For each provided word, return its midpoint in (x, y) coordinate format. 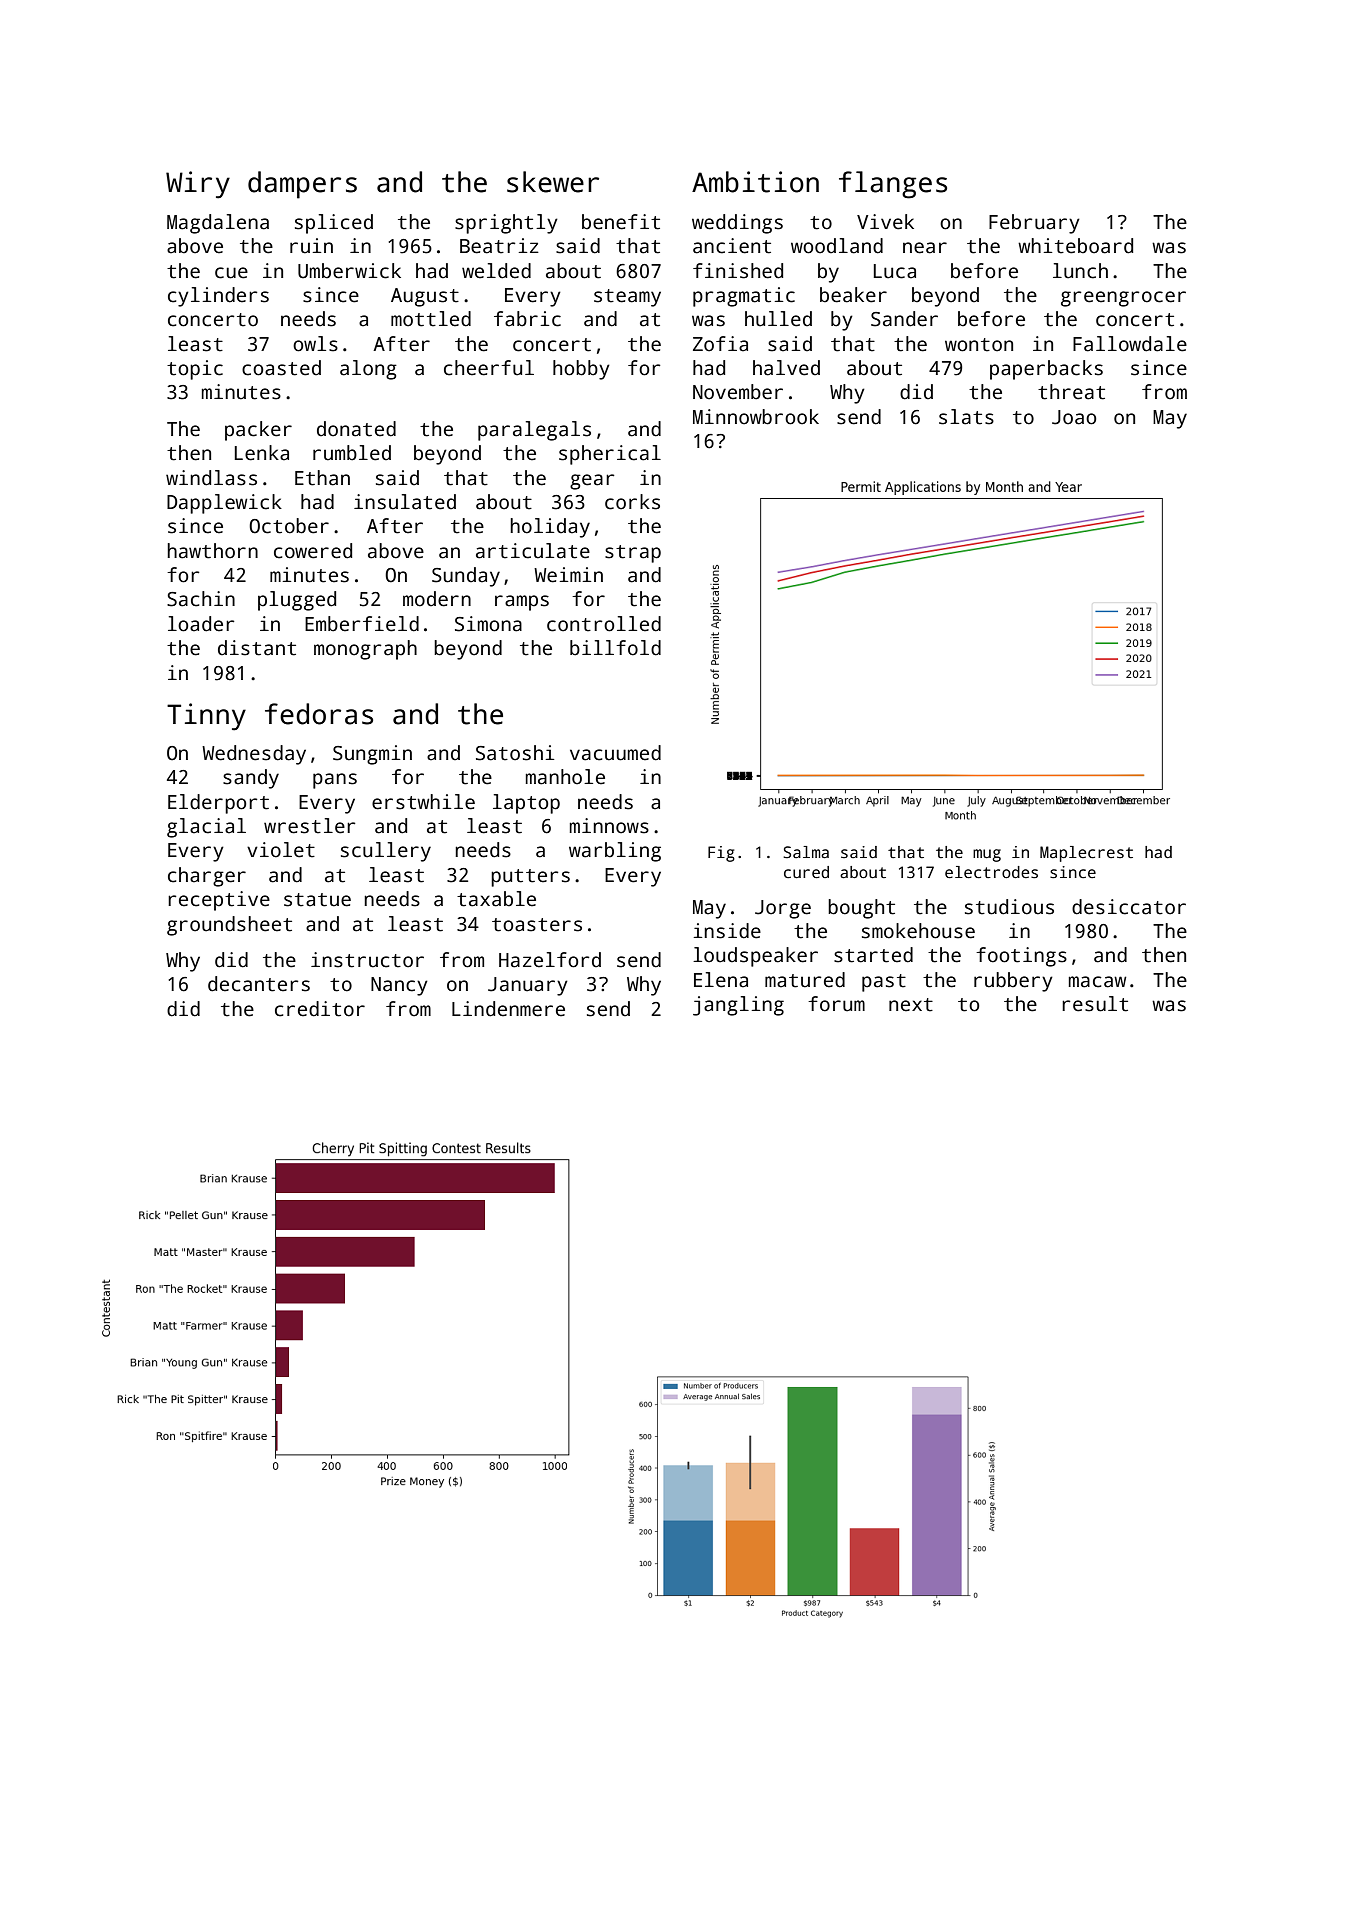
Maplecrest (1086, 854)
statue (317, 900)
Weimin (568, 575)
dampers (302, 185)
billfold (615, 648)
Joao (1074, 417)
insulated (405, 502)
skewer (553, 182)
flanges (893, 185)
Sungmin (372, 755)
